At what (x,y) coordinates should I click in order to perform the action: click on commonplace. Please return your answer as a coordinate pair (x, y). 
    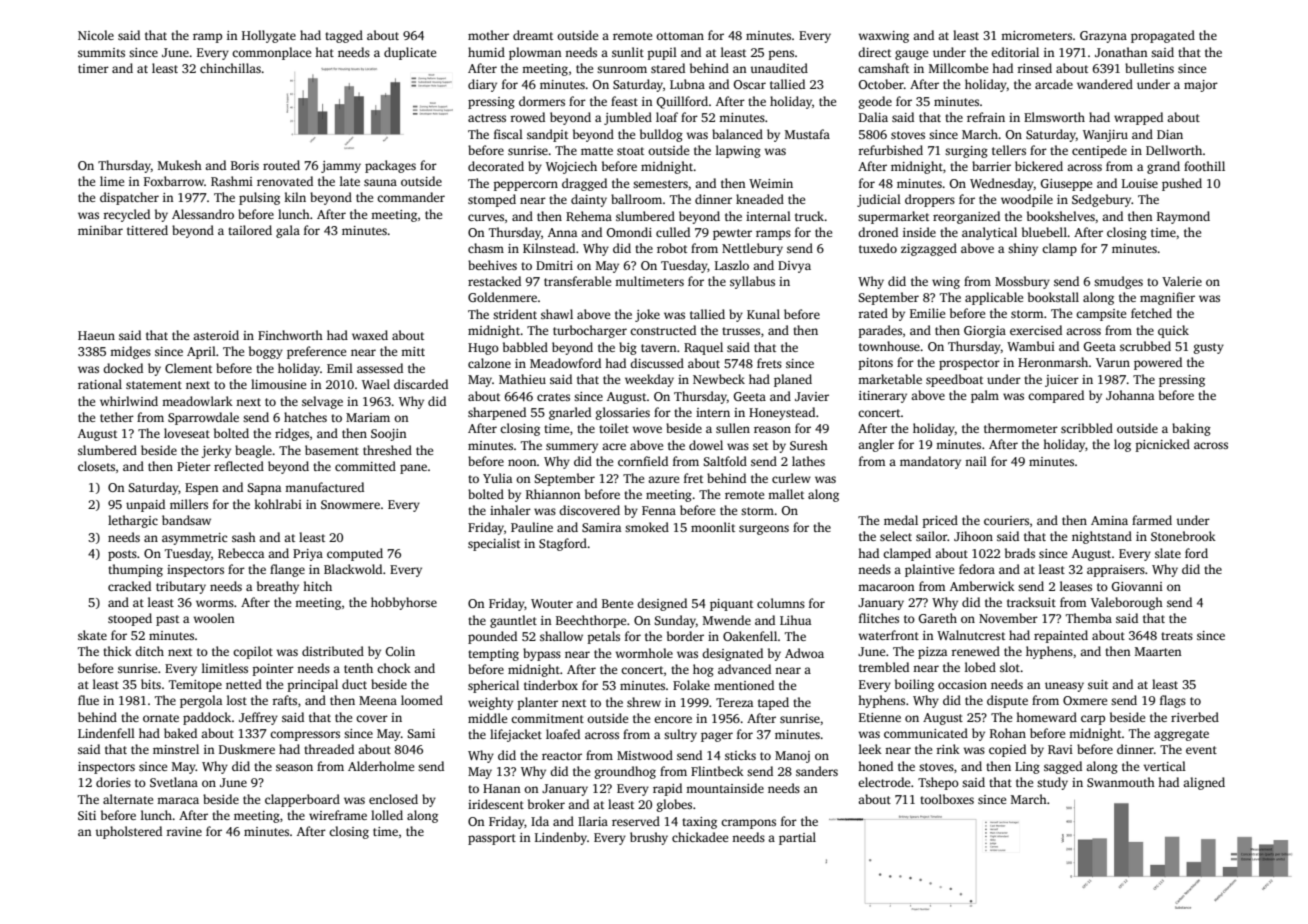
    Looking at the image, I should click on (271, 53).
